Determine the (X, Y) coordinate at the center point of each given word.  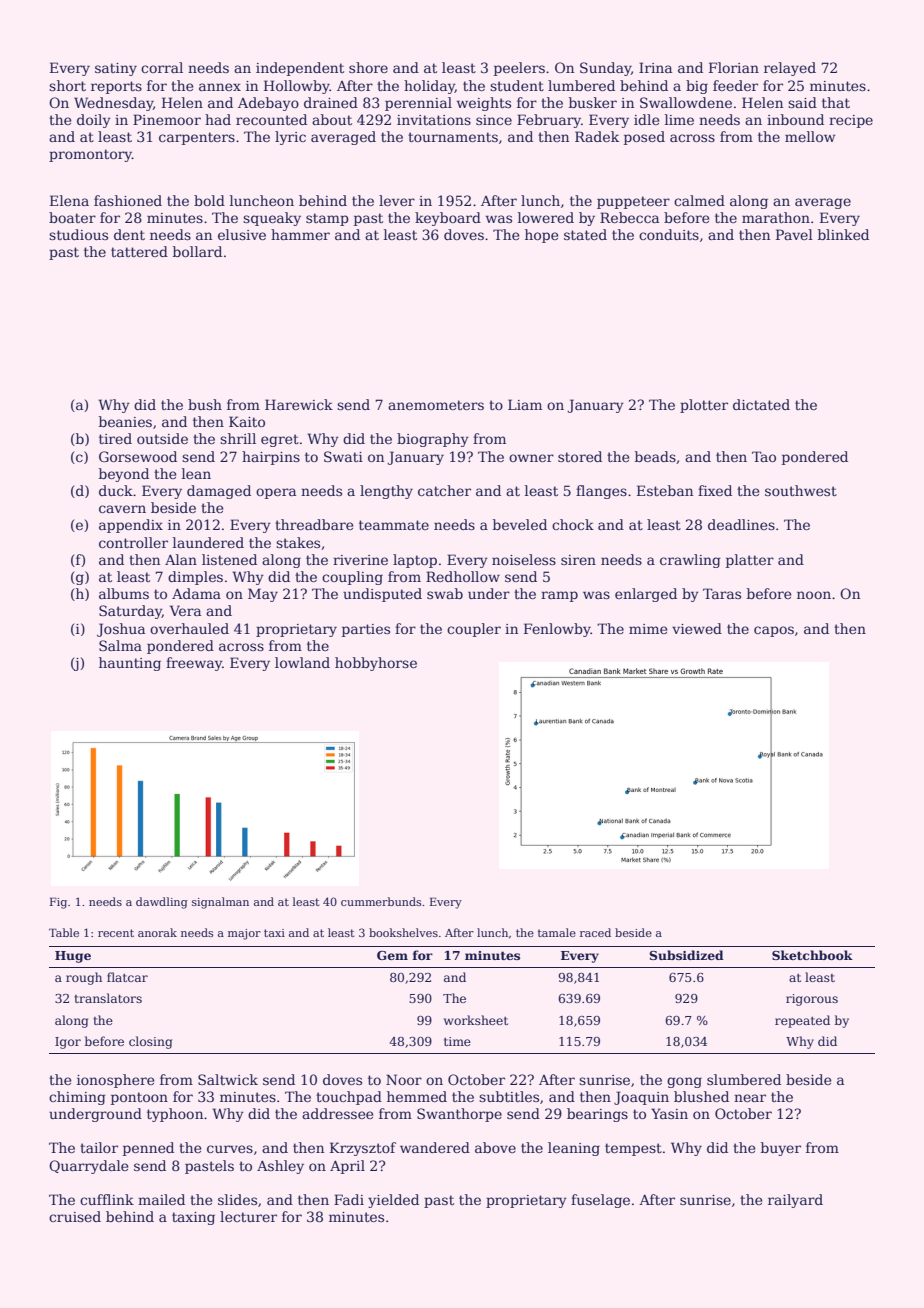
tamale (557, 932)
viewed (697, 628)
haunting (130, 664)
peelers (519, 69)
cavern (122, 509)
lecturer (248, 1216)
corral (162, 67)
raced (595, 932)
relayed (790, 69)
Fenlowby (557, 630)
